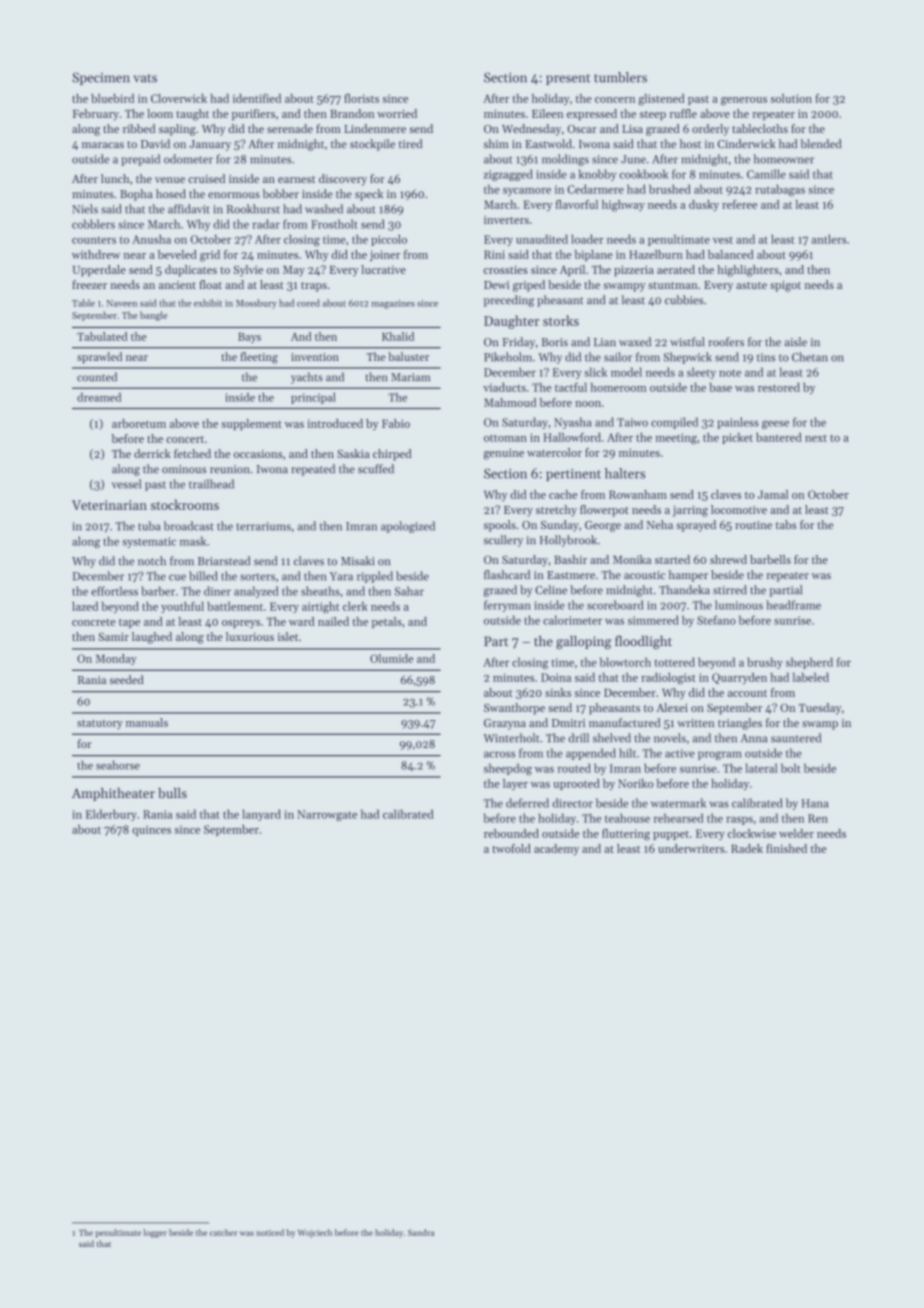 This screenshot has height=1308, width=924. I want to click on inverters, so click(506, 220).
